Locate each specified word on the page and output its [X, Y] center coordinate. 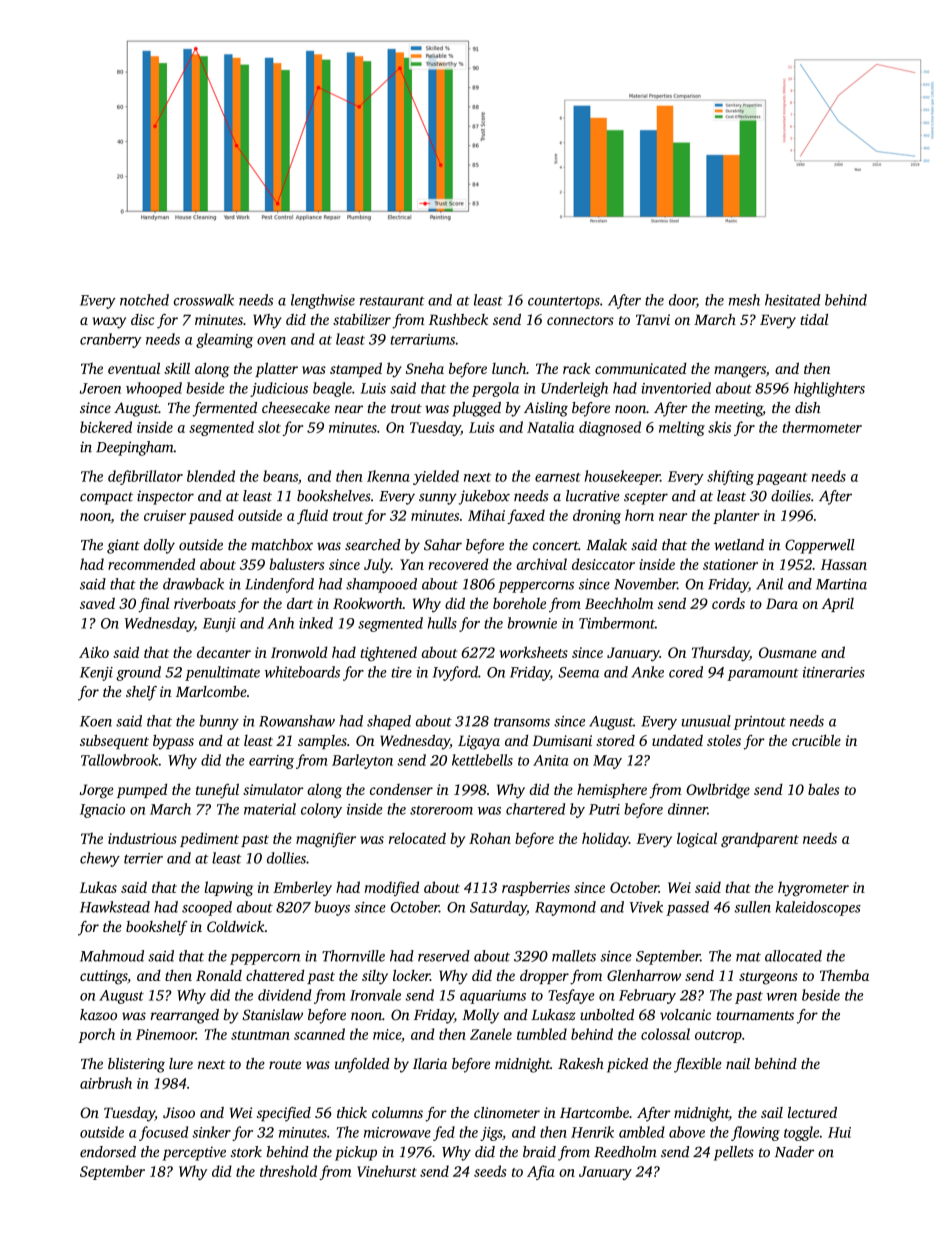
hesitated [793, 300]
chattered [275, 975]
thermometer [822, 427]
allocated [793, 956]
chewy [100, 859]
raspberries [536, 888]
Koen [96, 721]
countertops [564, 302]
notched [144, 300]
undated [677, 740]
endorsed [108, 1152]
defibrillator [145, 477]
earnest [558, 477]
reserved [444, 956]
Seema [578, 672]
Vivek [646, 907]
